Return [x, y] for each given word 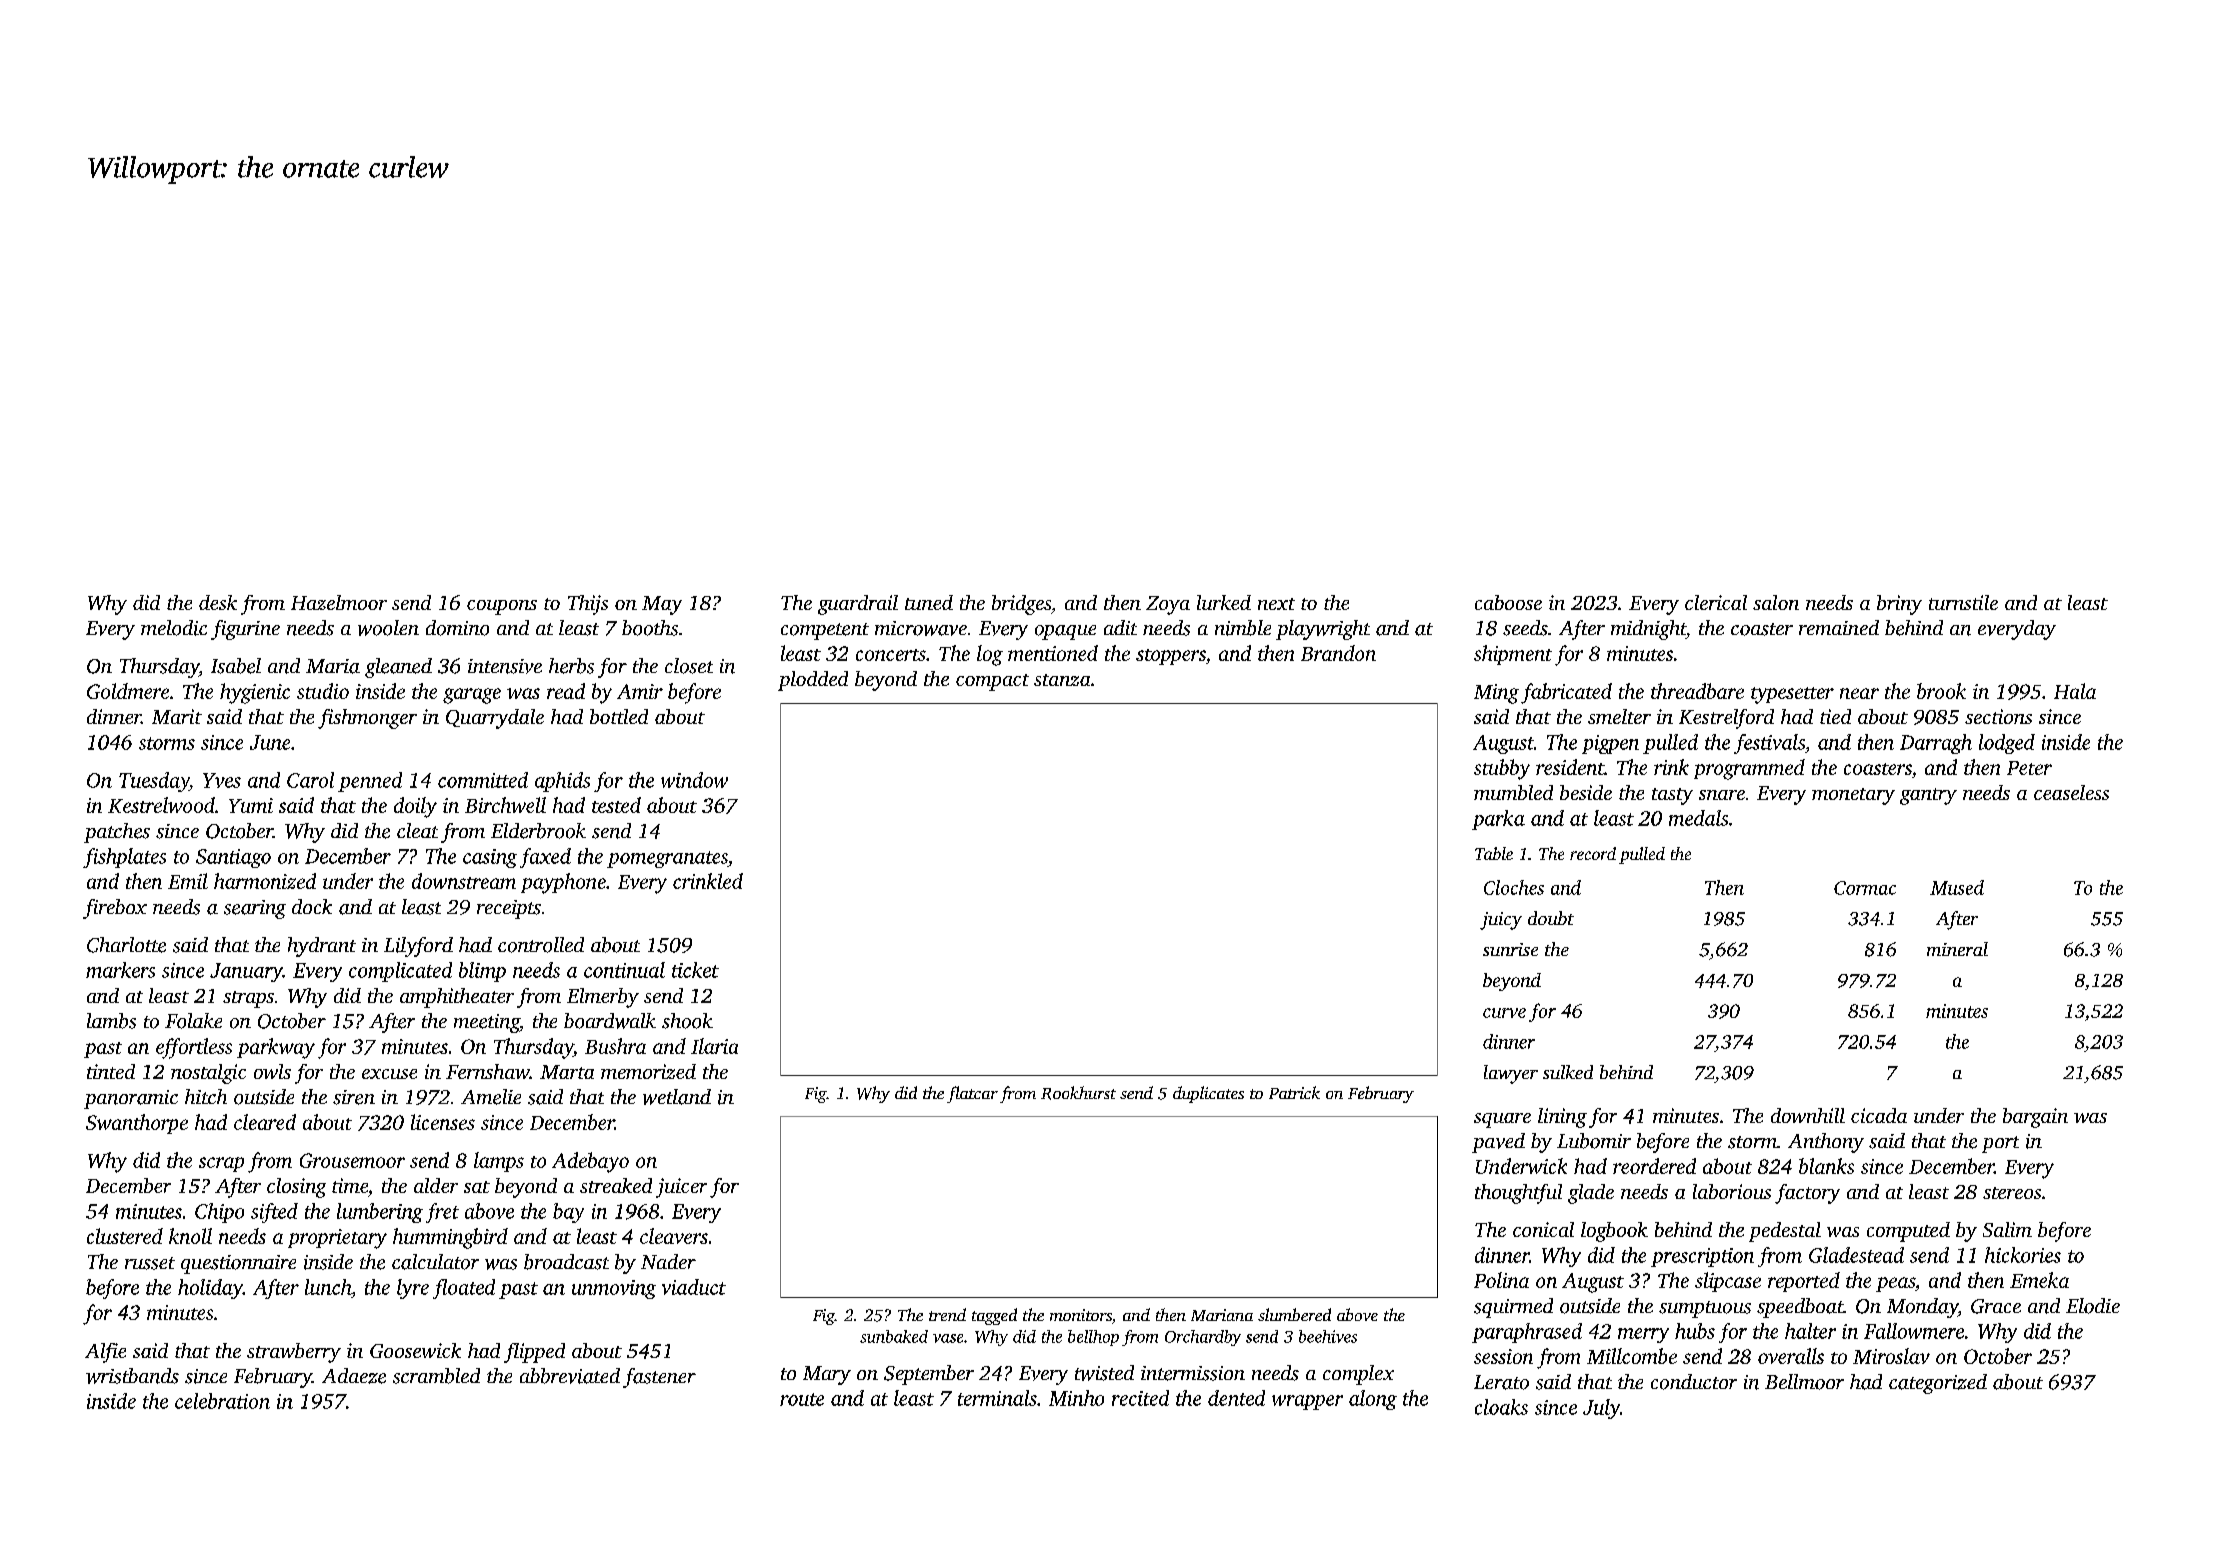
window [694, 780]
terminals [997, 1398]
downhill [1808, 1115]
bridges [1021, 605]
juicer [681, 1188]
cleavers [674, 1236]
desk [218, 602]
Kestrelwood [161, 805]
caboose [1508, 602]
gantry [1928, 796]
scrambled [436, 1376]
